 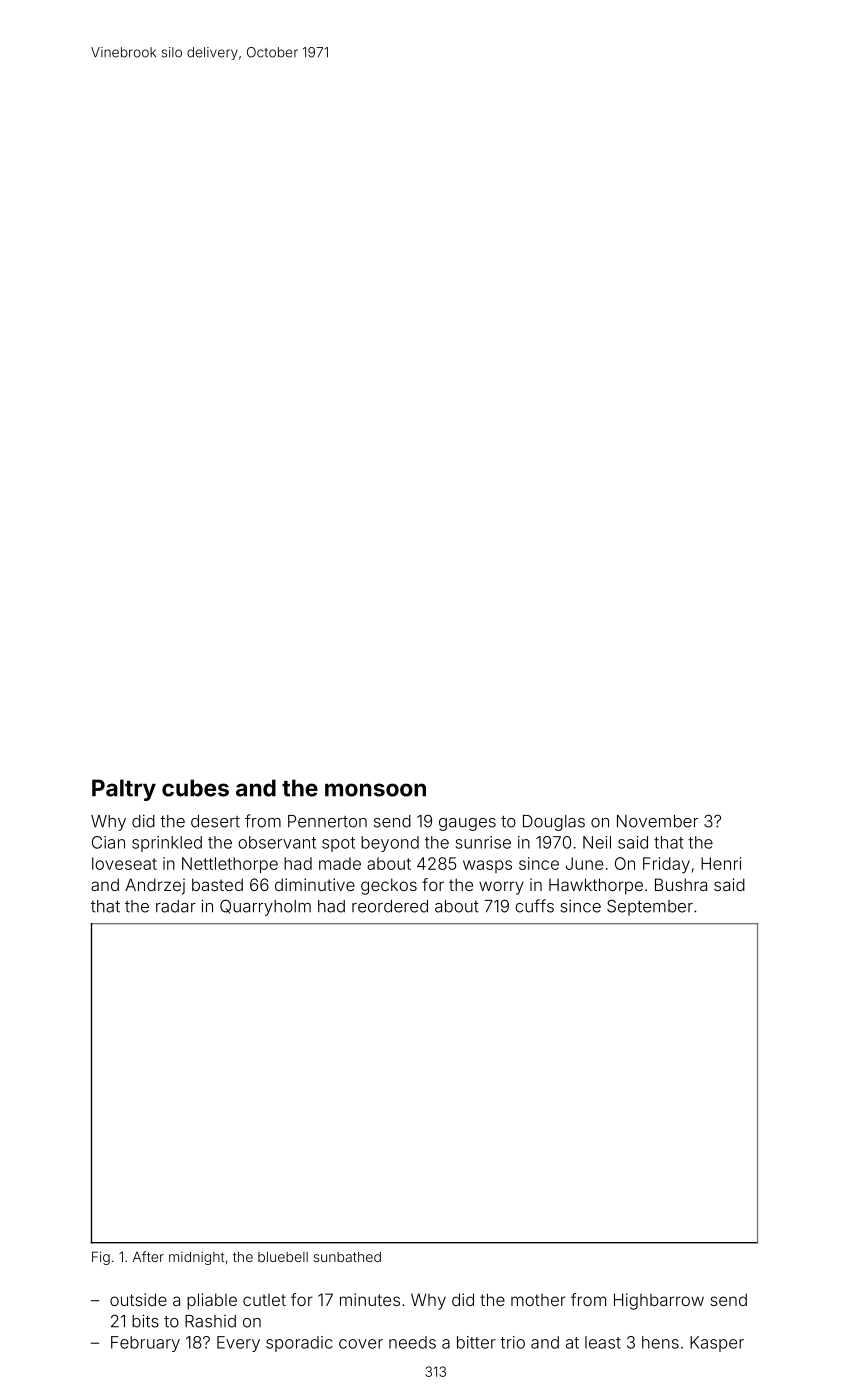 I want to click on February, so click(x=145, y=1344).
